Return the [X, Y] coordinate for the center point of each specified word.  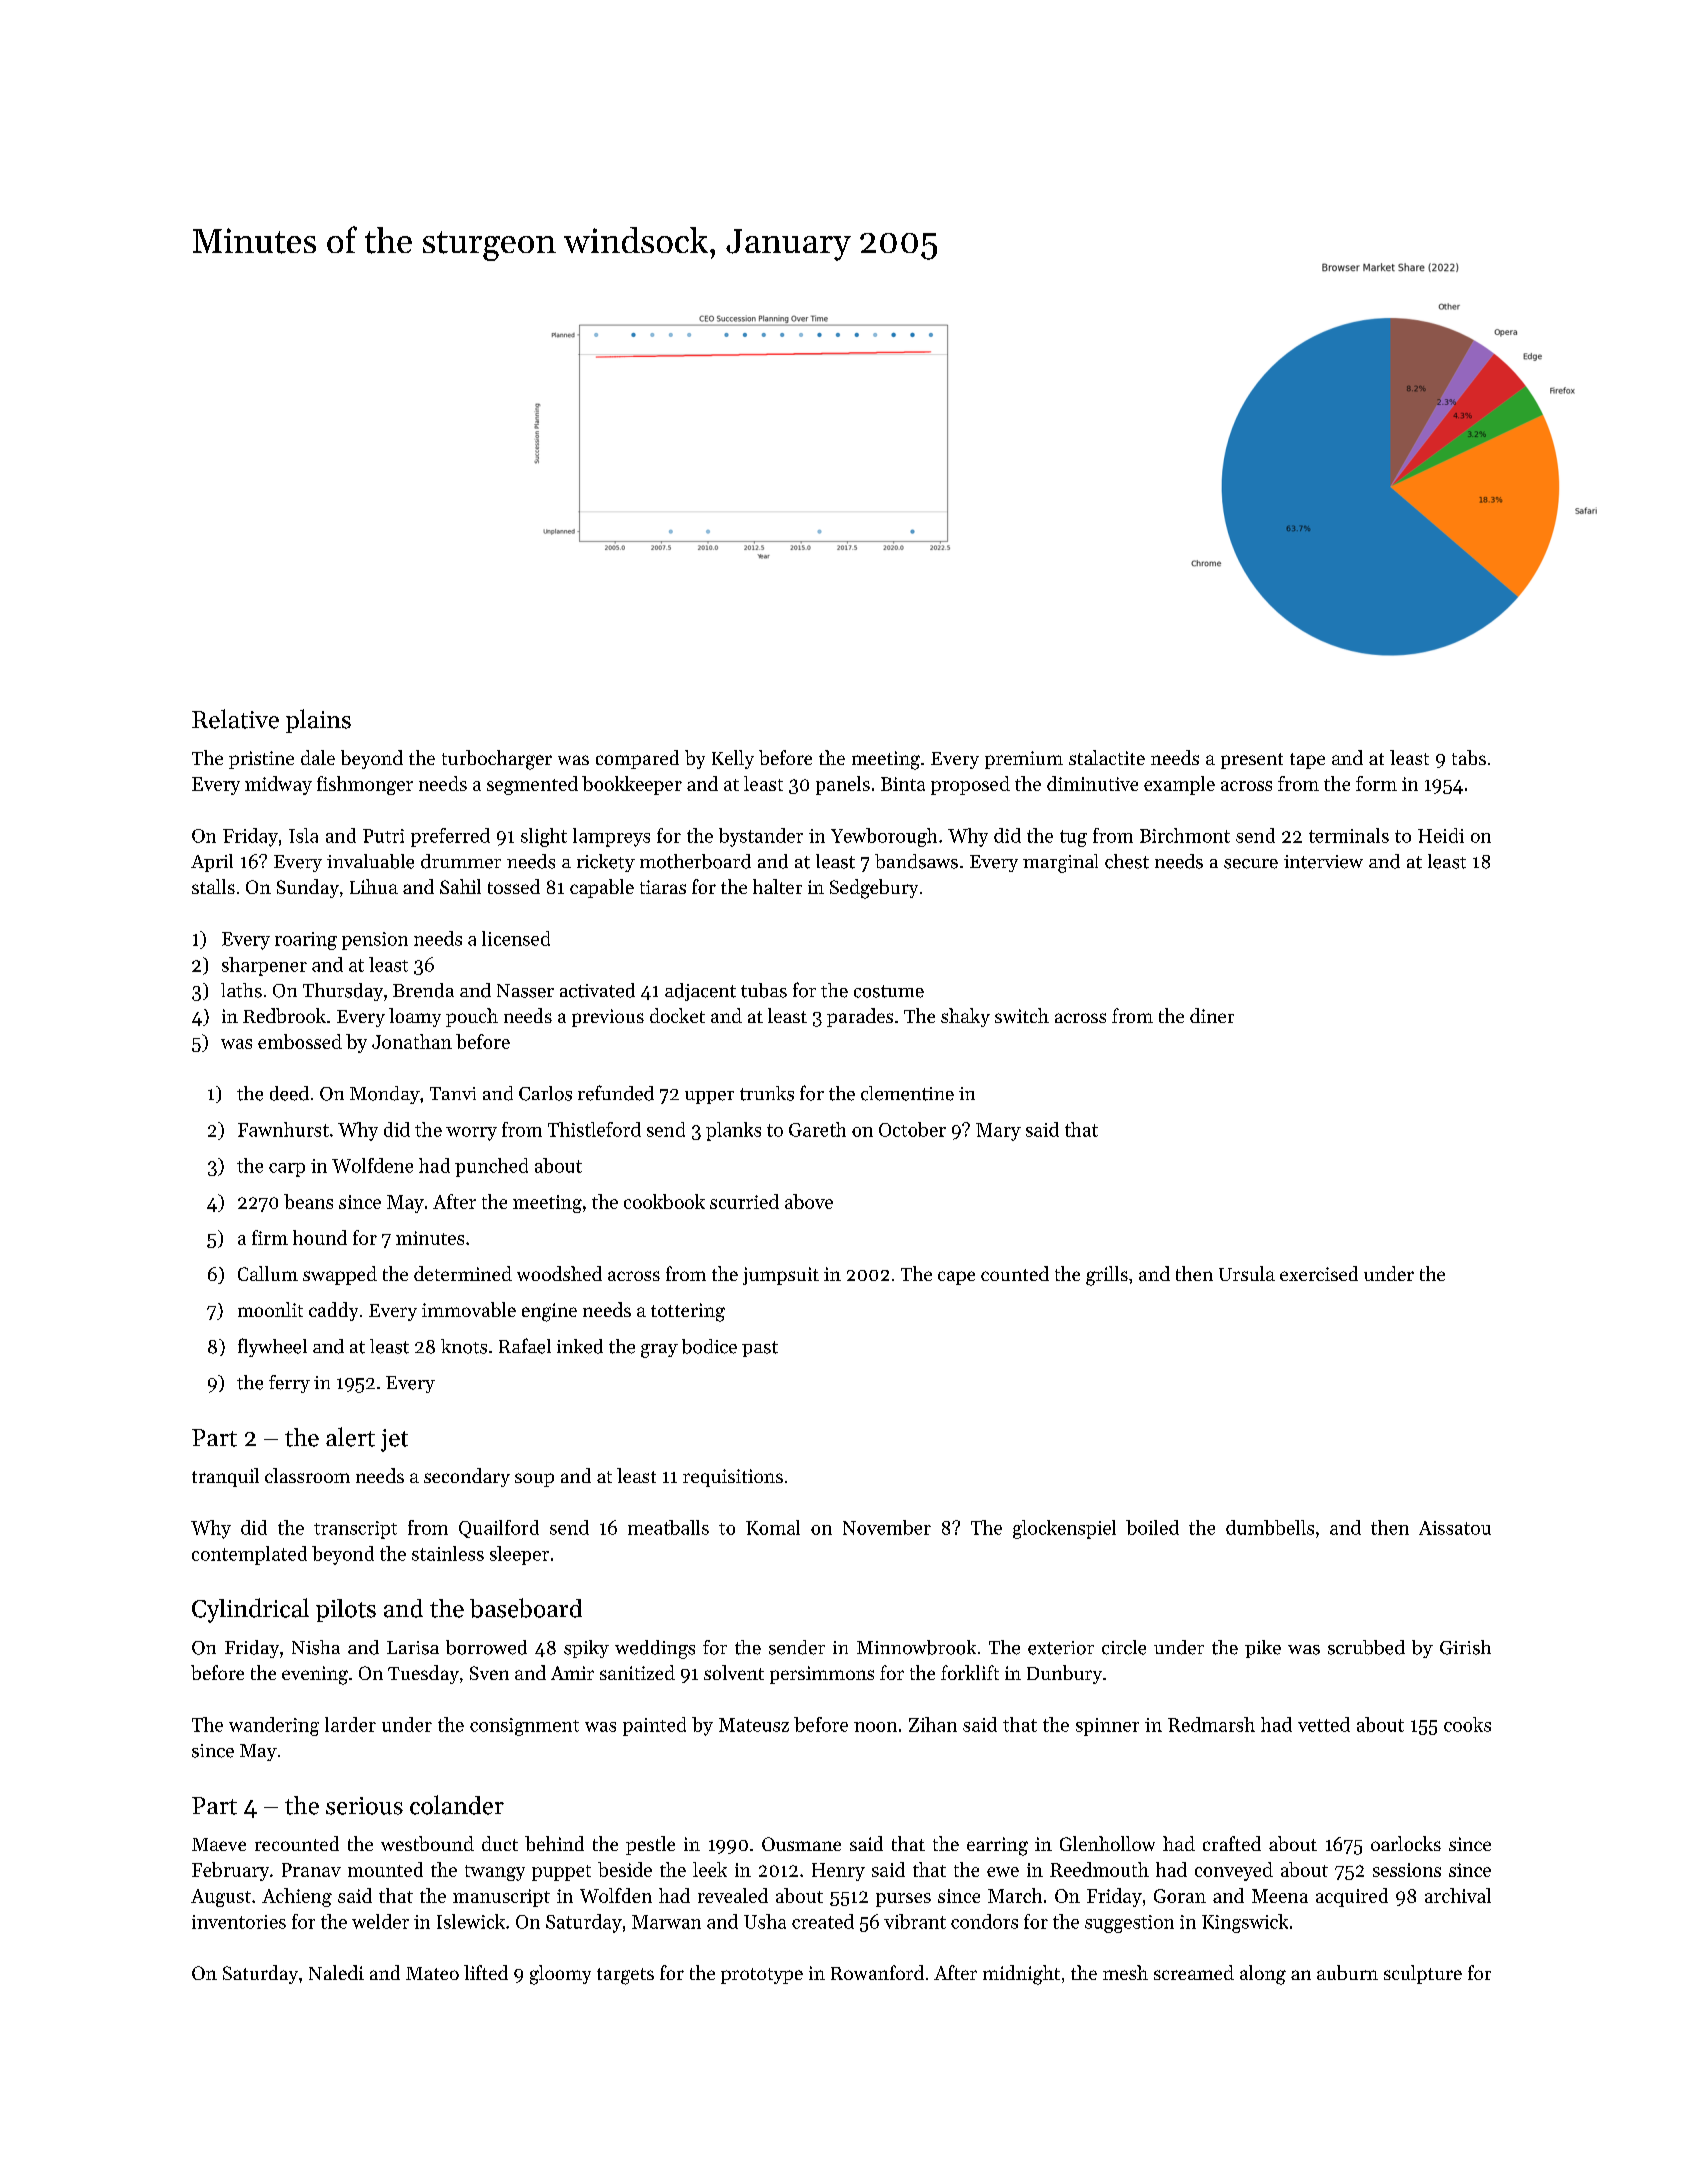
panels [843, 785]
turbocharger [497, 760]
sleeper [519, 1555]
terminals [1349, 835]
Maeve [219, 1844]
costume [889, 991]
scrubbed [1366, 1647]
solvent [734, 1672]
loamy [415, 1017]
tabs [1469, 757]
